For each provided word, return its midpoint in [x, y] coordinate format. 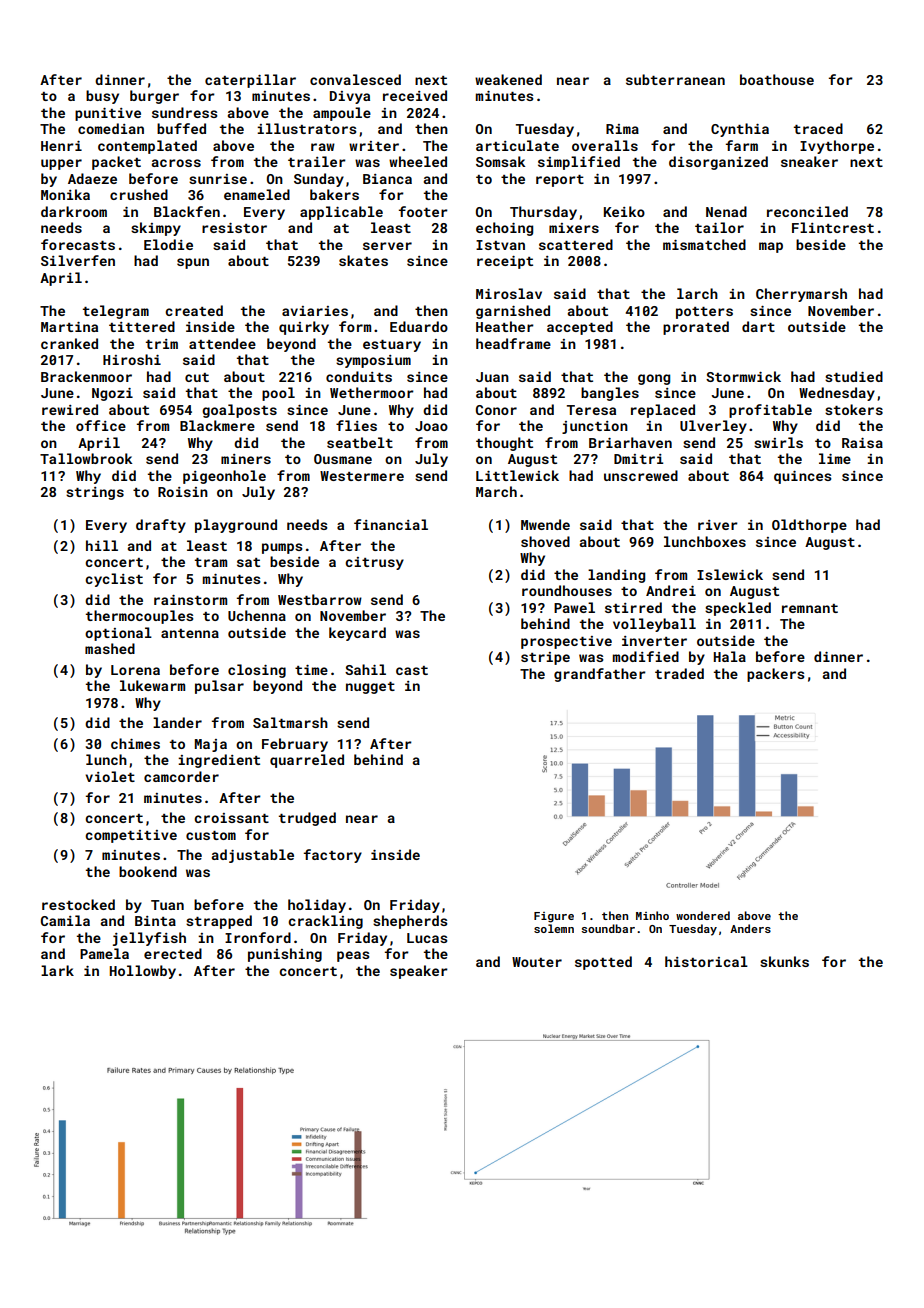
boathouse [777, 79]
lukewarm [152, 685]
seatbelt [360, 442]
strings [95, 493]
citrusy [374, 563]
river [718, 525]
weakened [508, 79]
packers [775, 675]
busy [102, 97]
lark [57, 970]
